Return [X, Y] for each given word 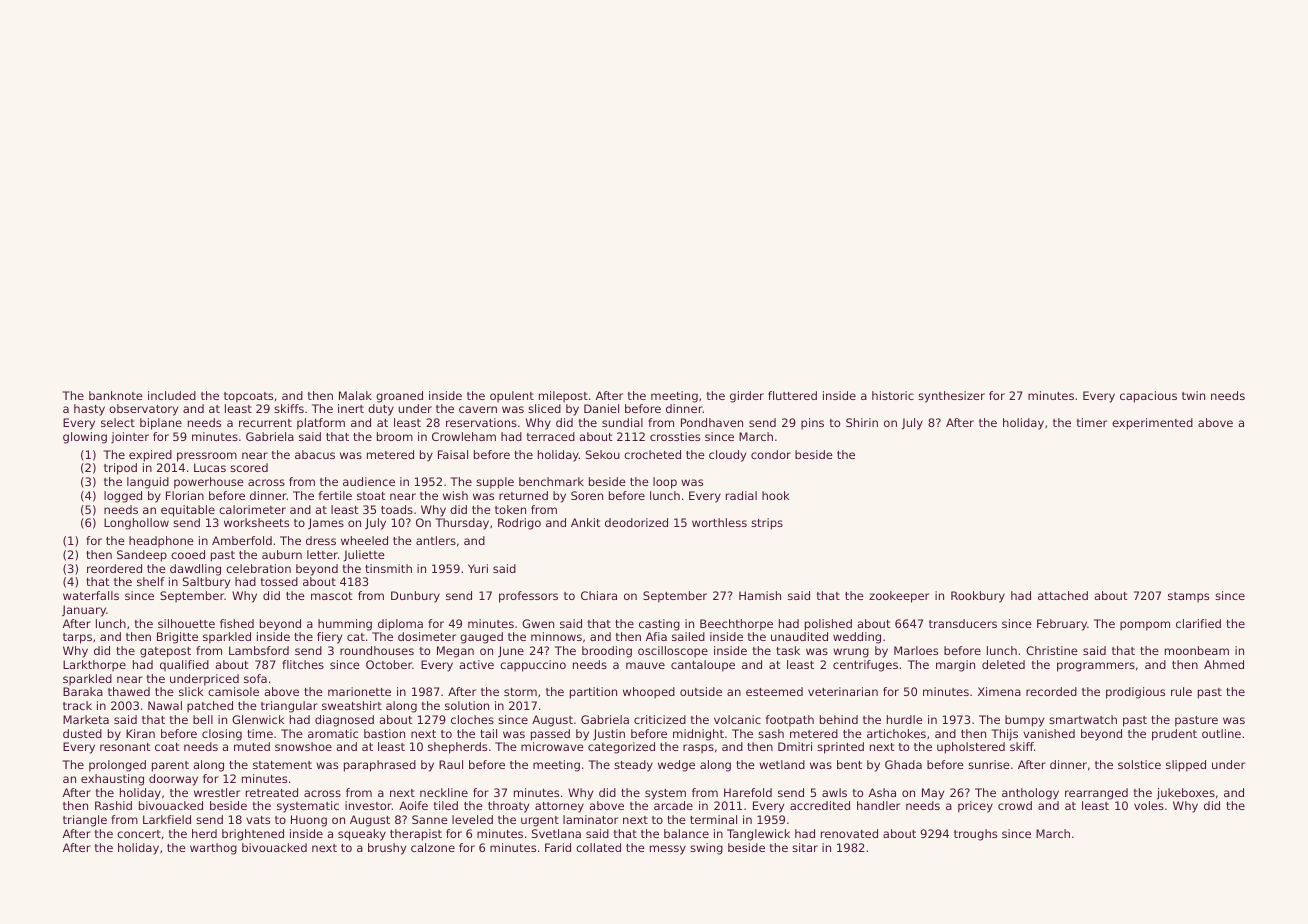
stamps [1188, 597]
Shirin [862, 422]
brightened [253, 835]
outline [1221, 733]
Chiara [599, 595]
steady [633, 766]
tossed [279, 581]
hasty [89, 410]
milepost [563, 397]
